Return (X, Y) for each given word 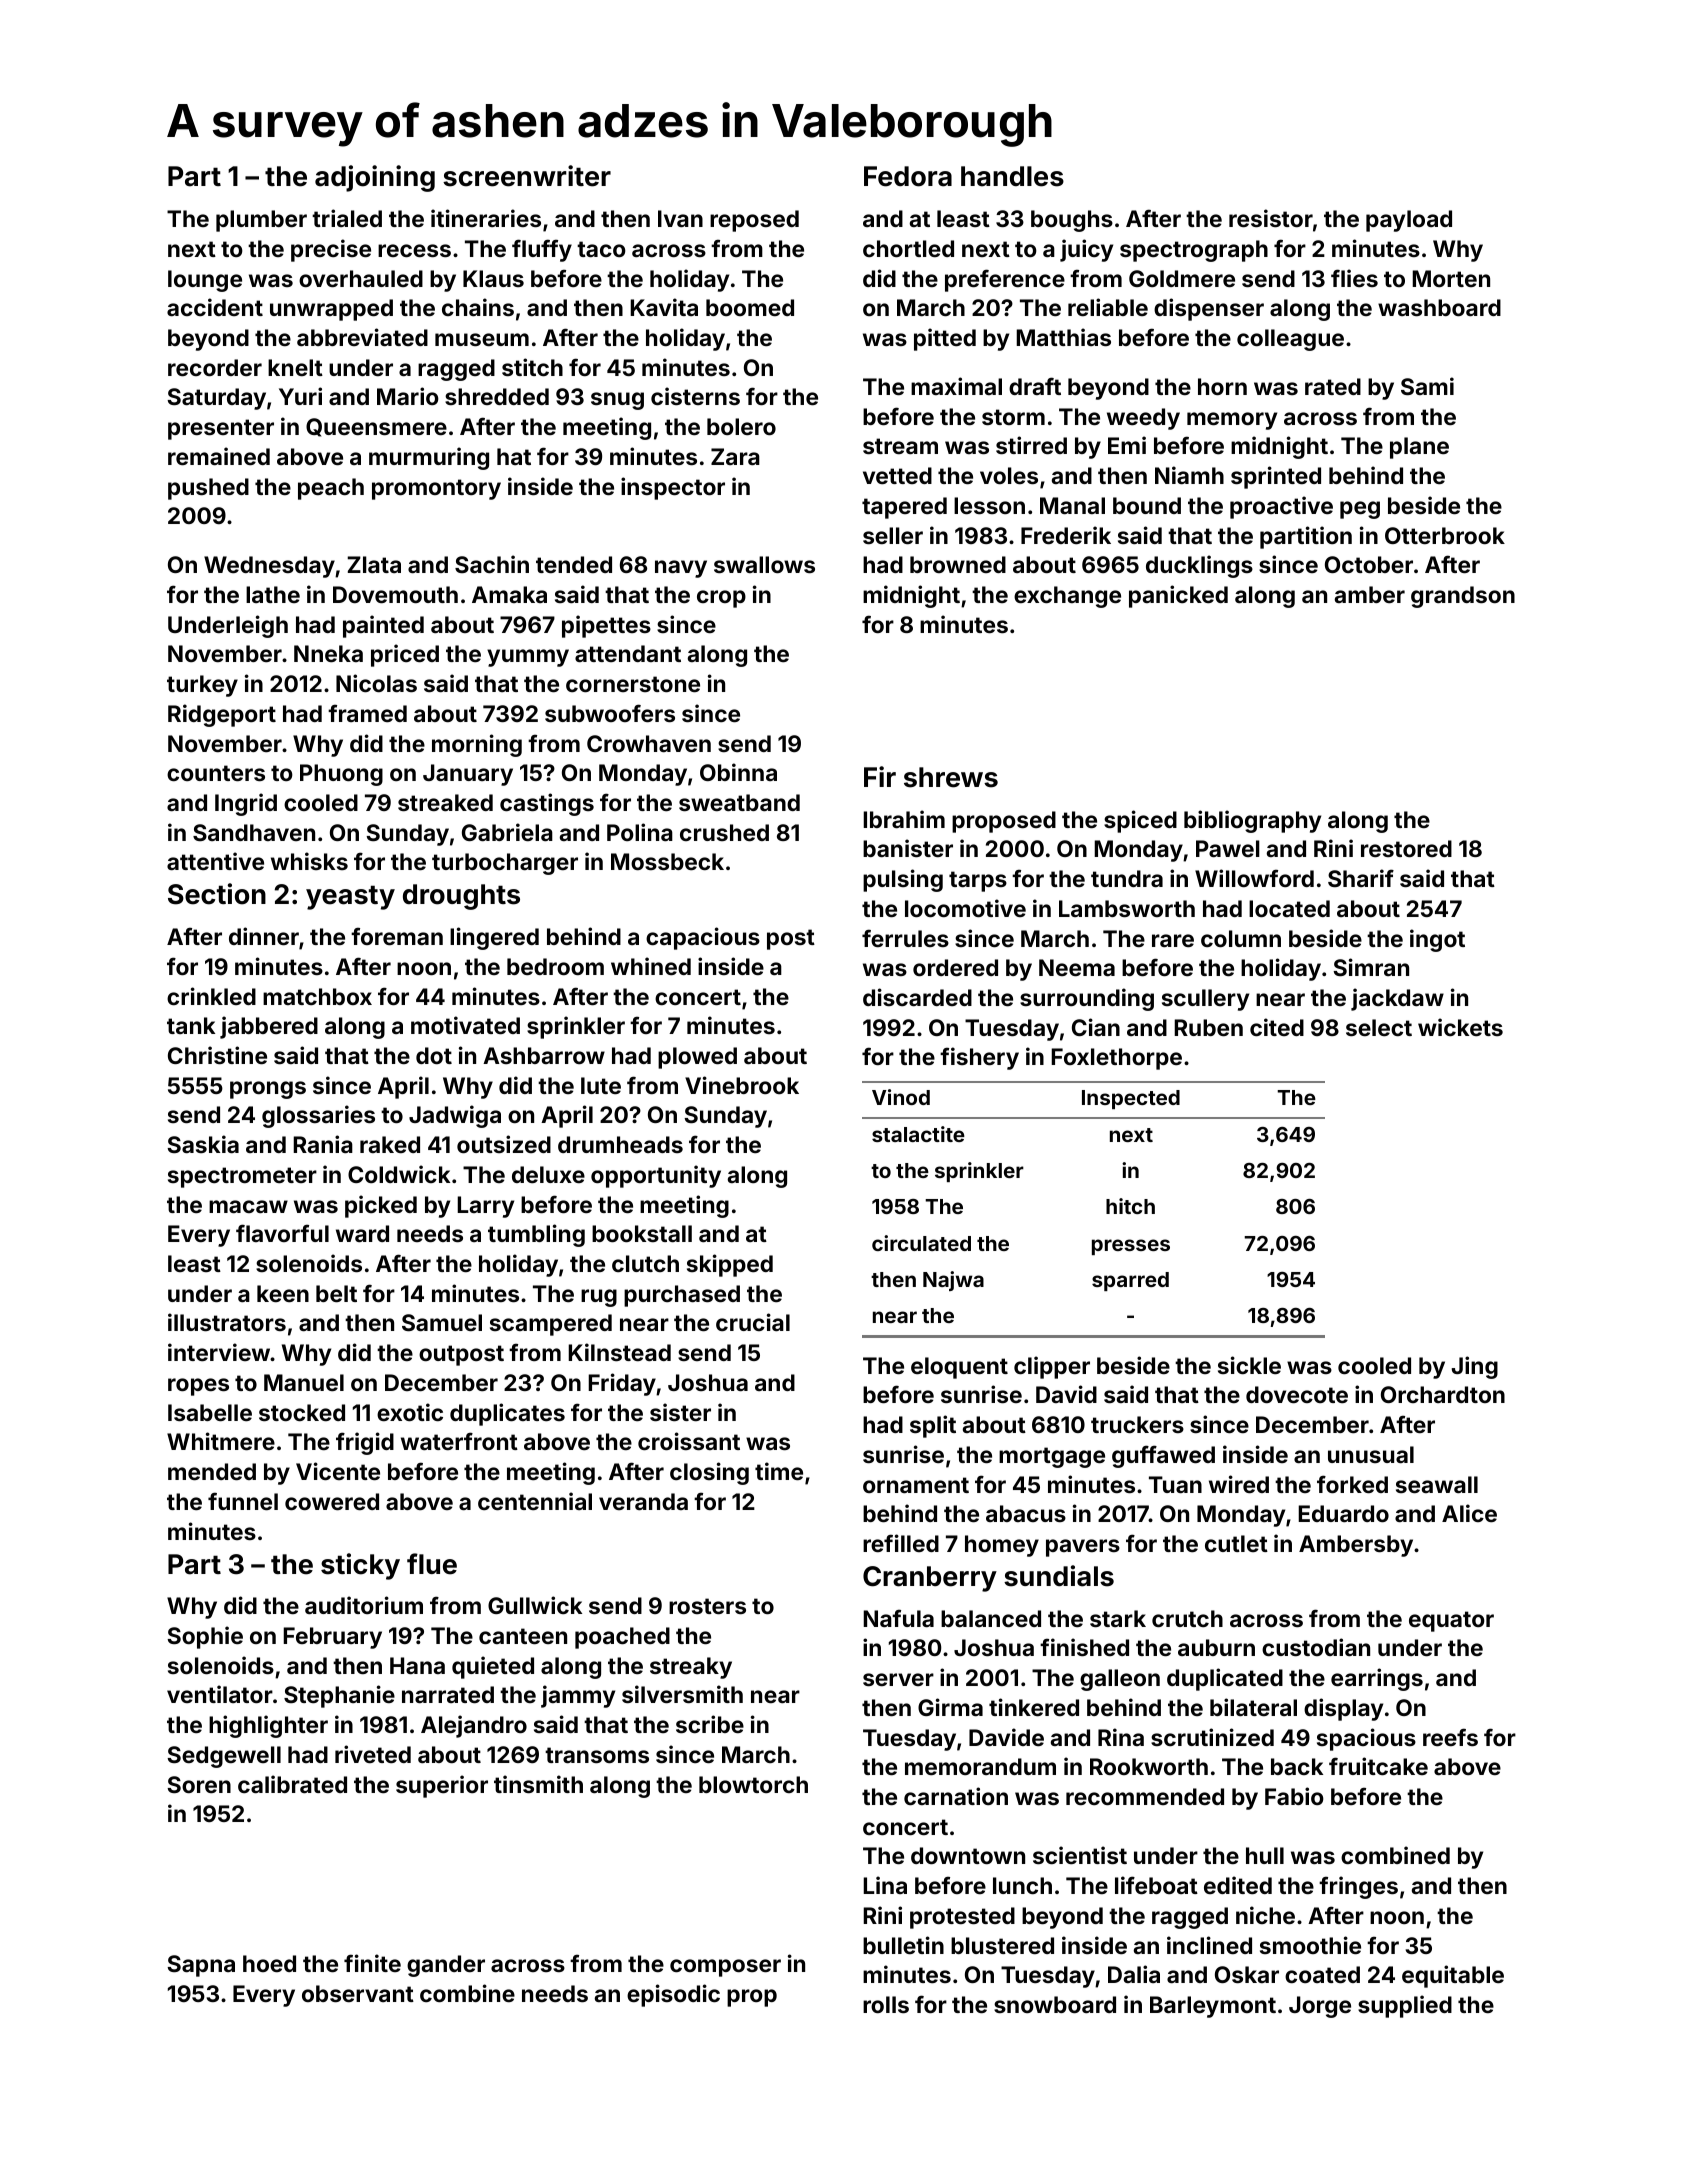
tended (574, 564)
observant (358, 1993)
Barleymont (1213, 2007)
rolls (886, 2004)
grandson (1463, 597)
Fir (880, 776)
